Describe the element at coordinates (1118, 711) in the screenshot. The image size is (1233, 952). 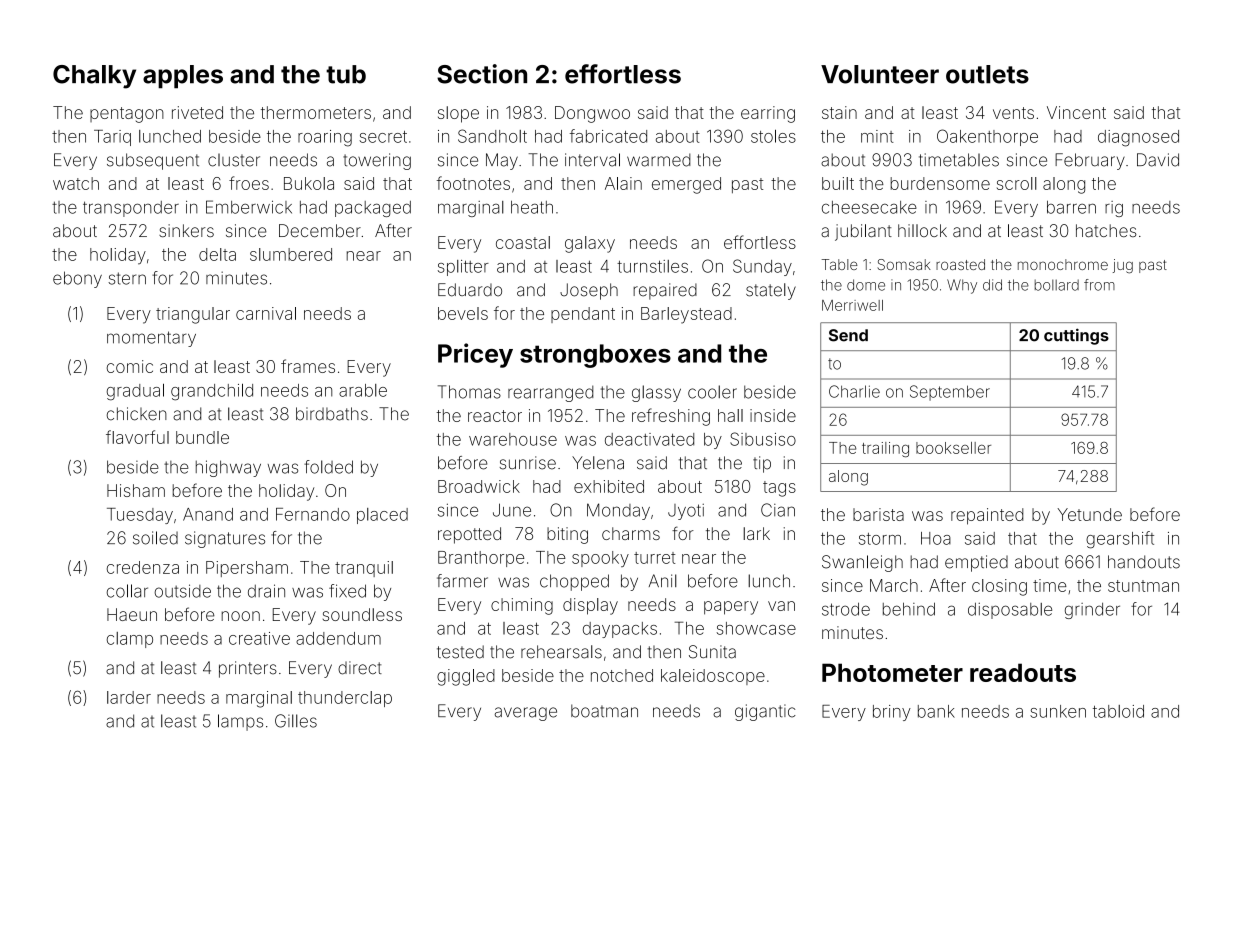
I see `tabloid` at that location.
